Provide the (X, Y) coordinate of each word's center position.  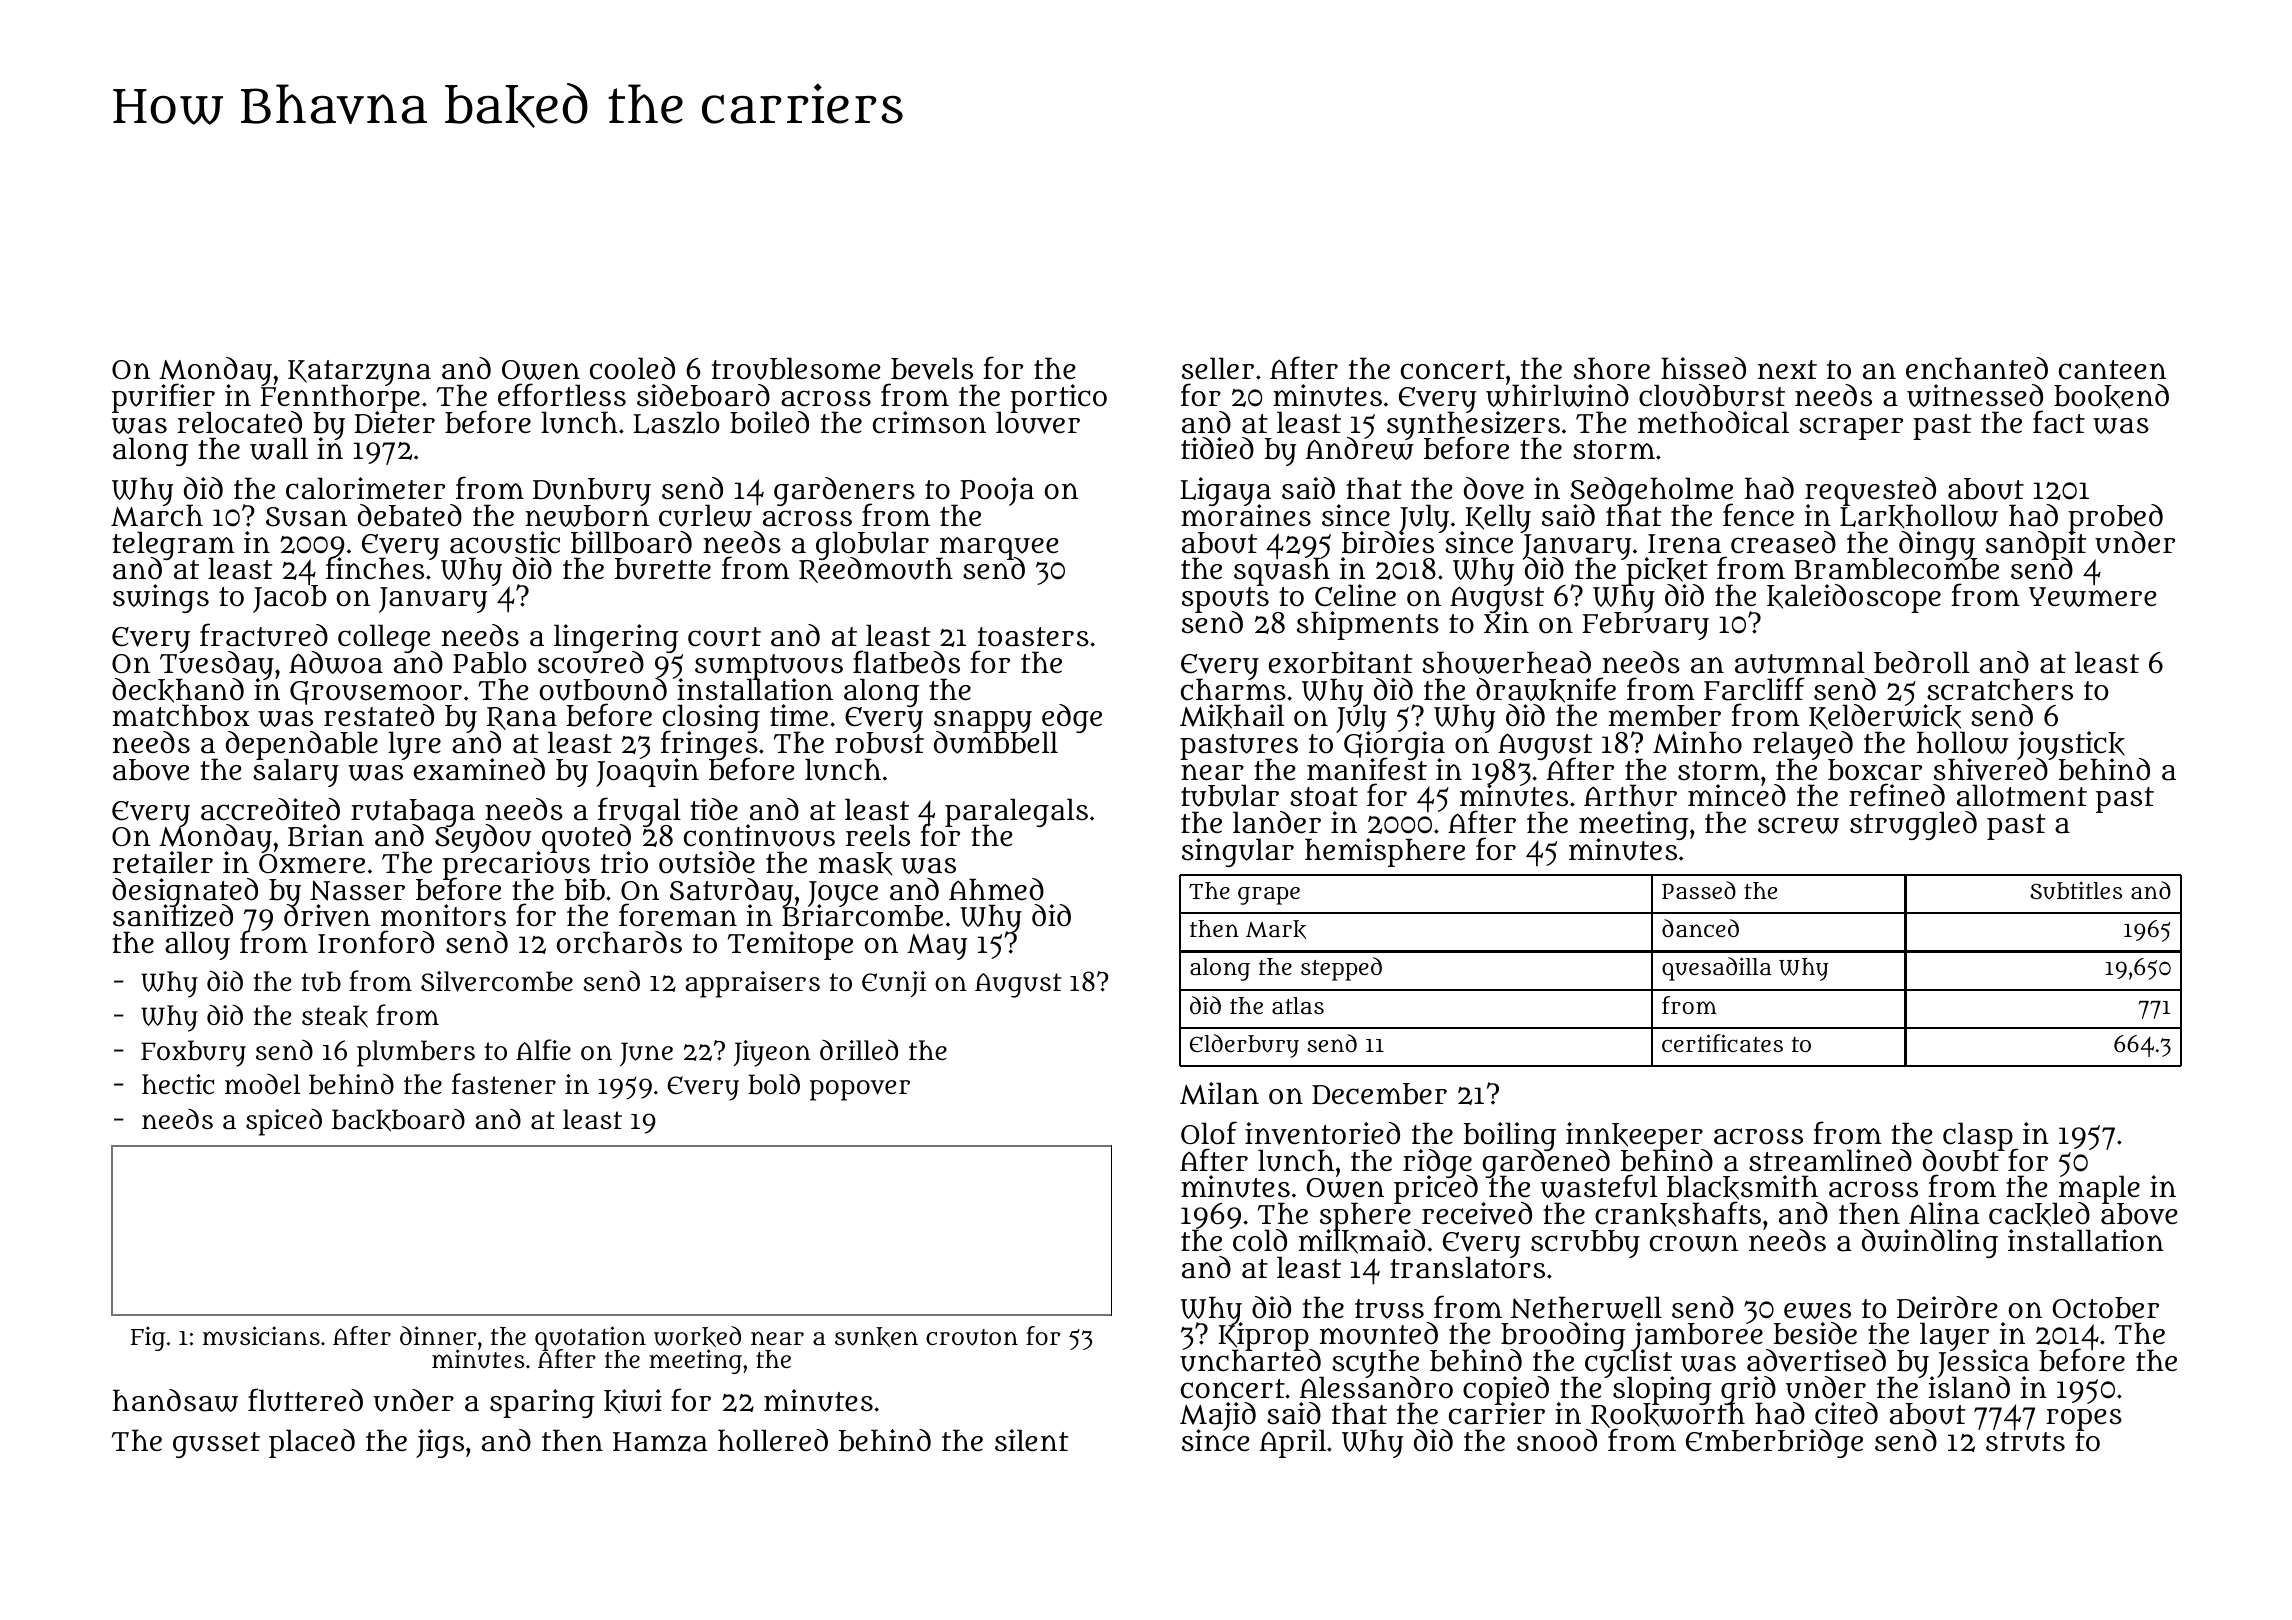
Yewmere (2093, 597)
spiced (284, 1122)
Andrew (1360, 449)
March (157, 516)
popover (860, 1090)
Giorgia (1394, 746)
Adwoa (336, 662)
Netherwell (1586, 1307)
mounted (1379, 1333)
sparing (542, 1403)
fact (2059, 422)
